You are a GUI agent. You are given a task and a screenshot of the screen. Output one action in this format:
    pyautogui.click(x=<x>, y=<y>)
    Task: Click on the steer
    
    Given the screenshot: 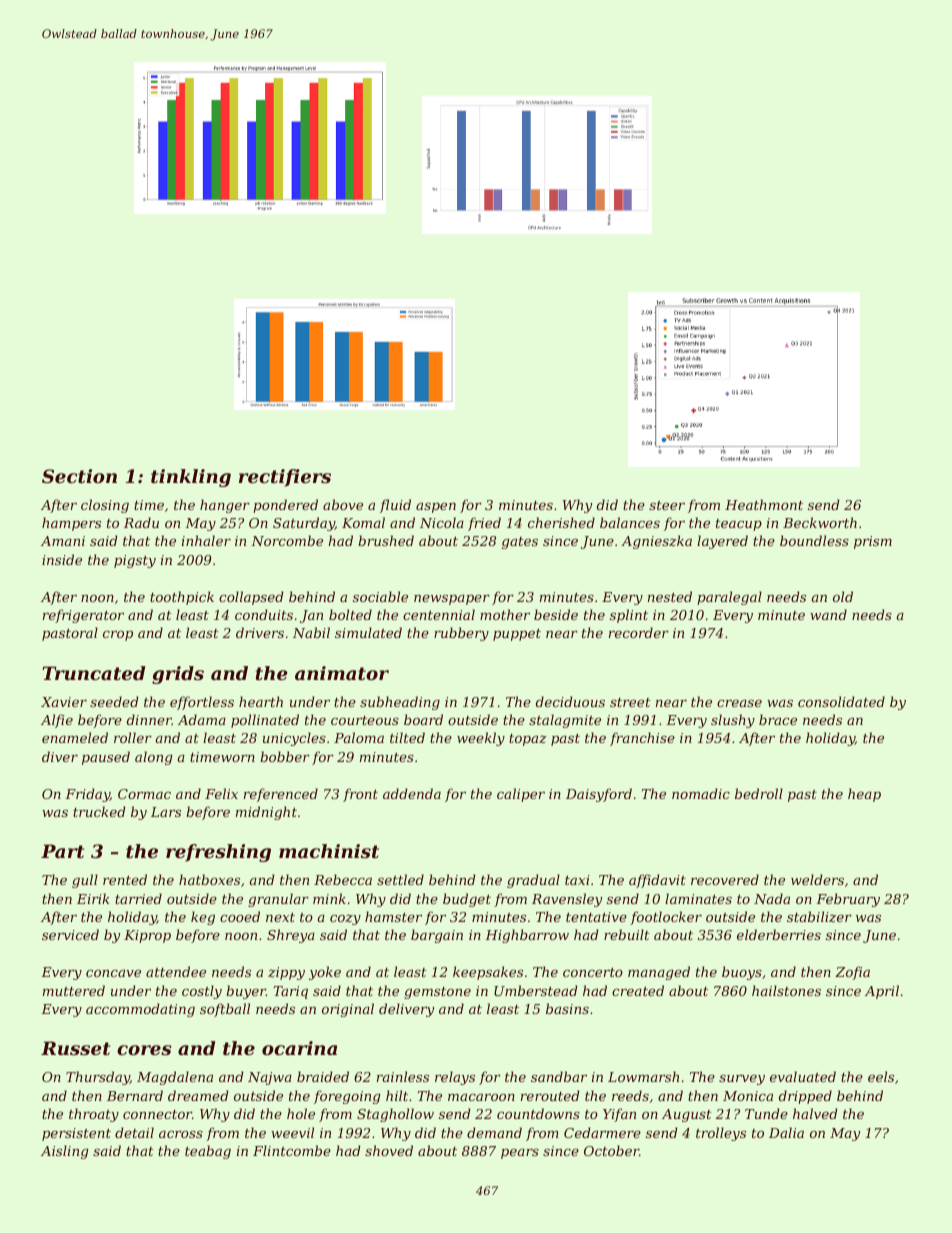 What is the action you would take?
    pyautogui.click(x=667, y=505)
